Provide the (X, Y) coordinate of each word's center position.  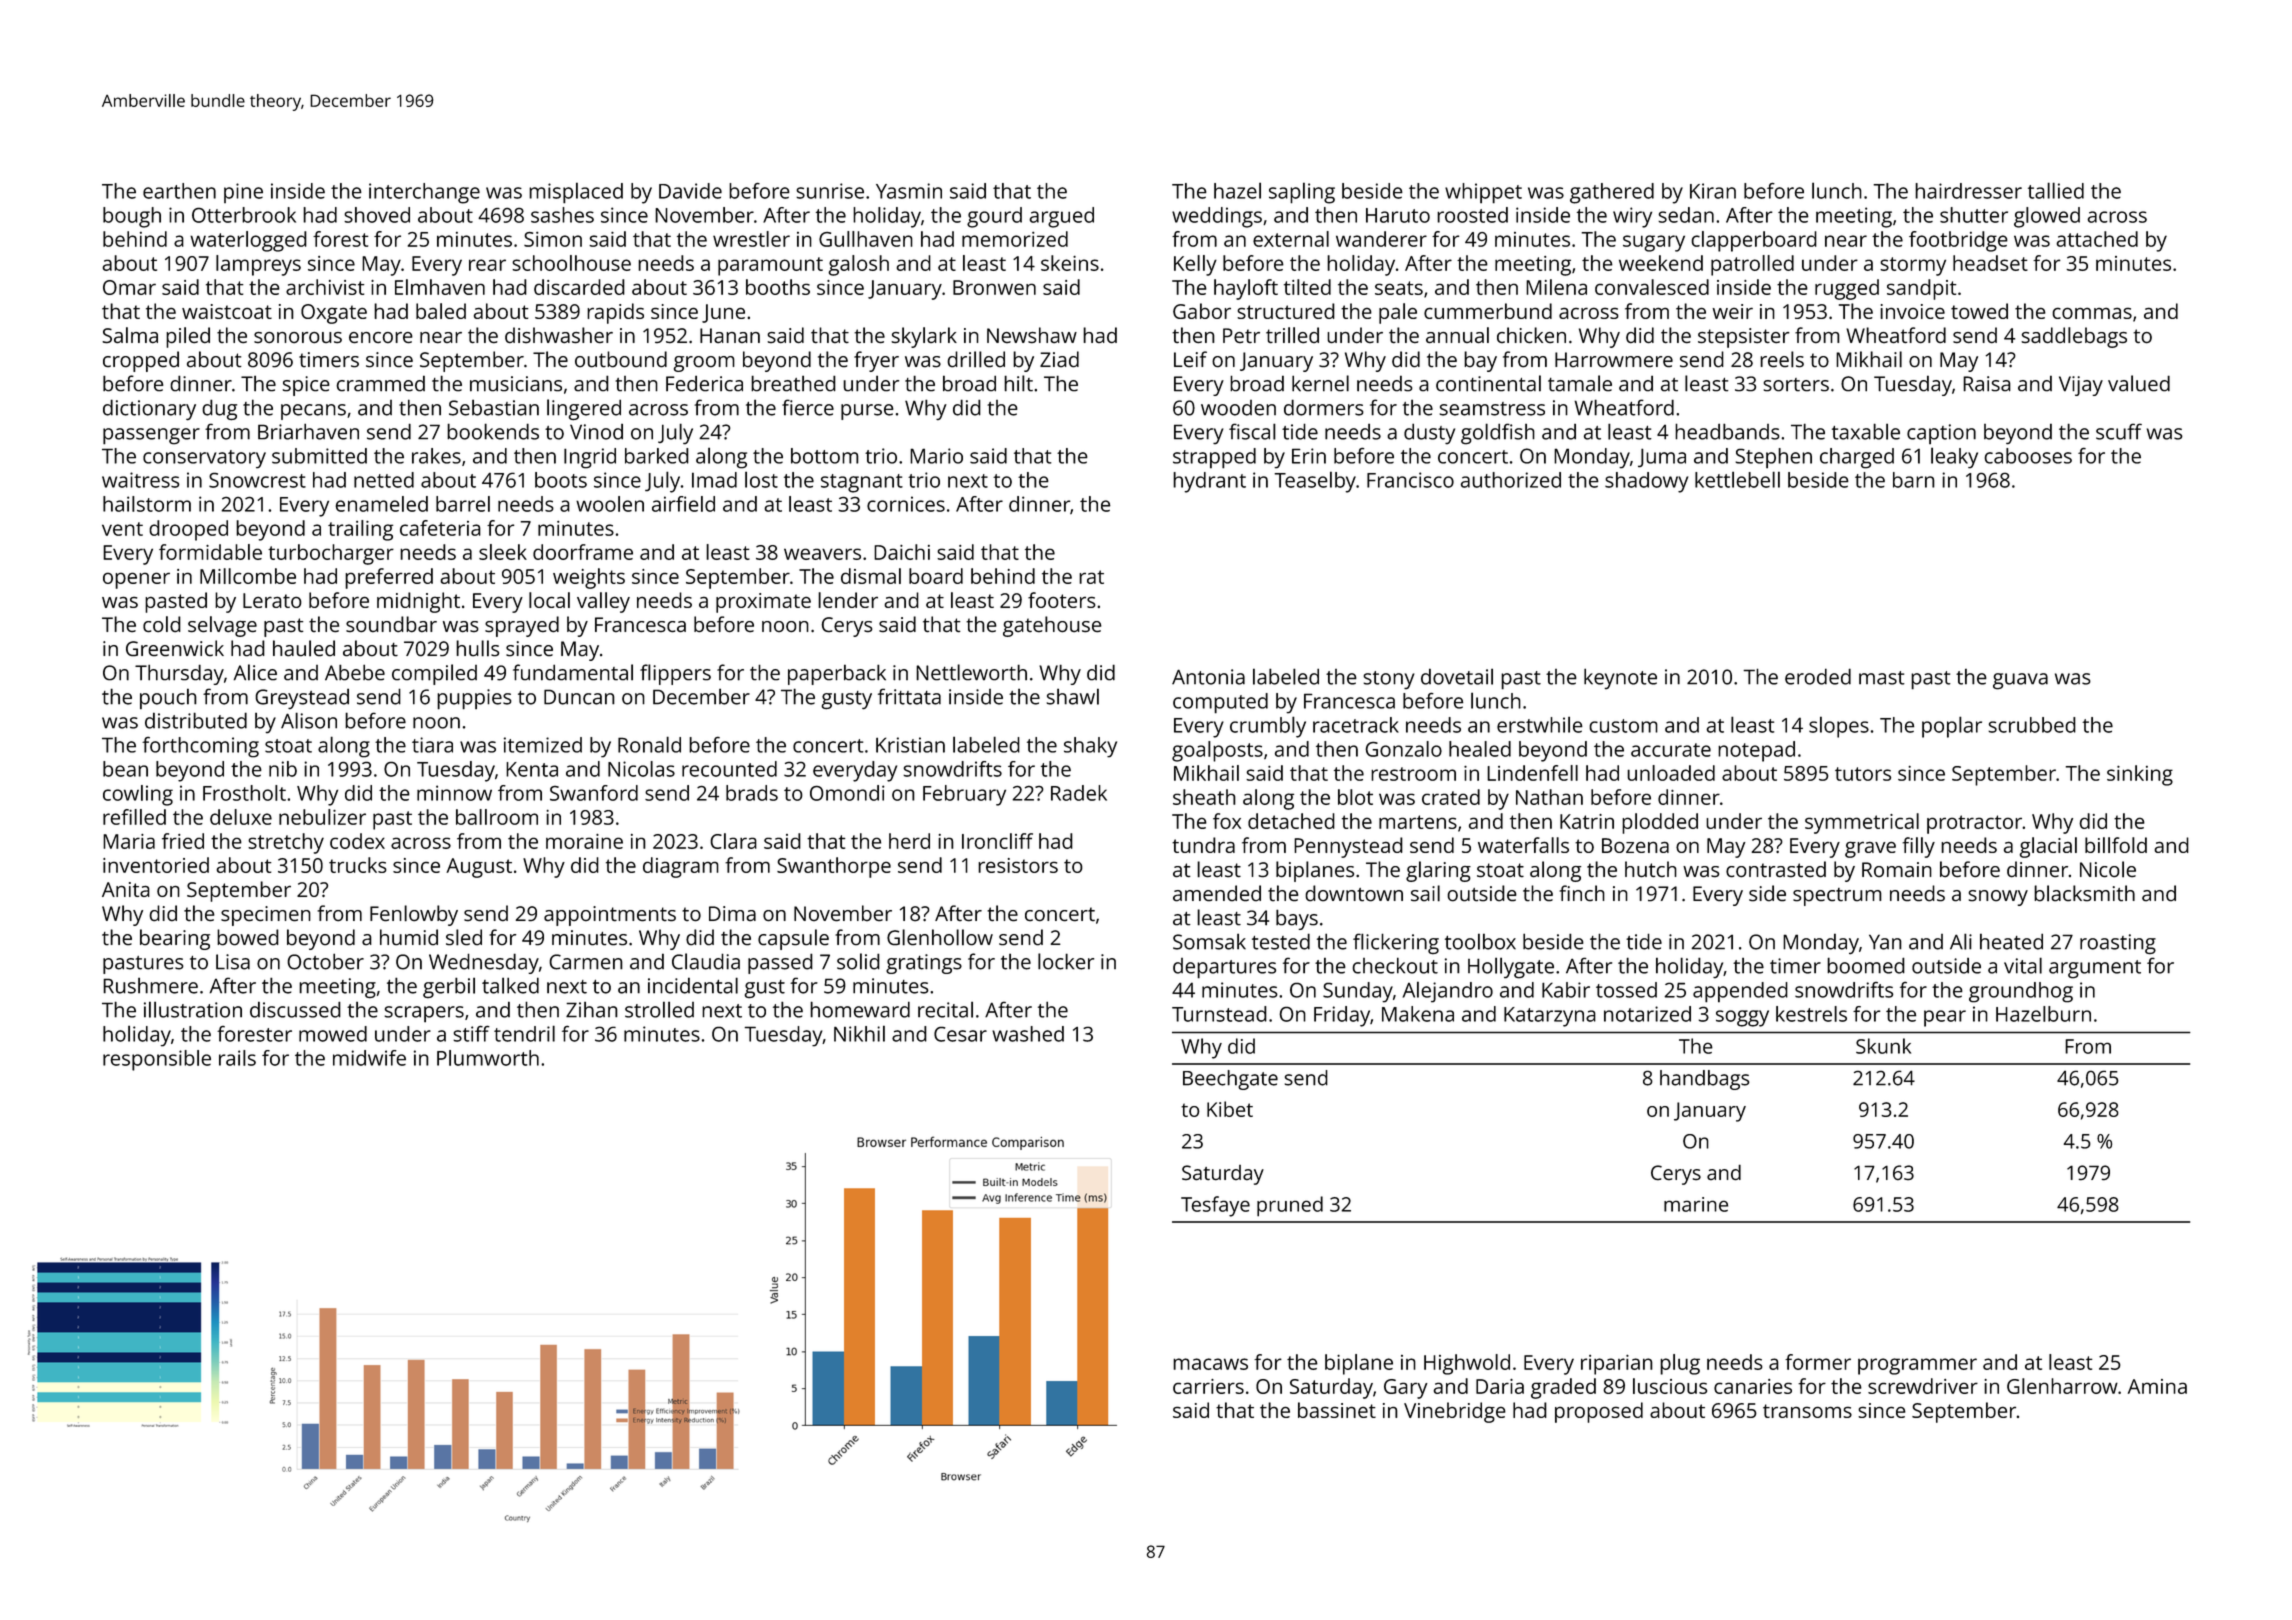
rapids (615, 313)
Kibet (1230, 1109)
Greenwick (175, 648)
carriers (1208, 1386)
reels (1782, 359)
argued (1061, 217)
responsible (157, 1060)
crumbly (1268, 727)
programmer (1917, 1366)
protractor (1974, 824)
